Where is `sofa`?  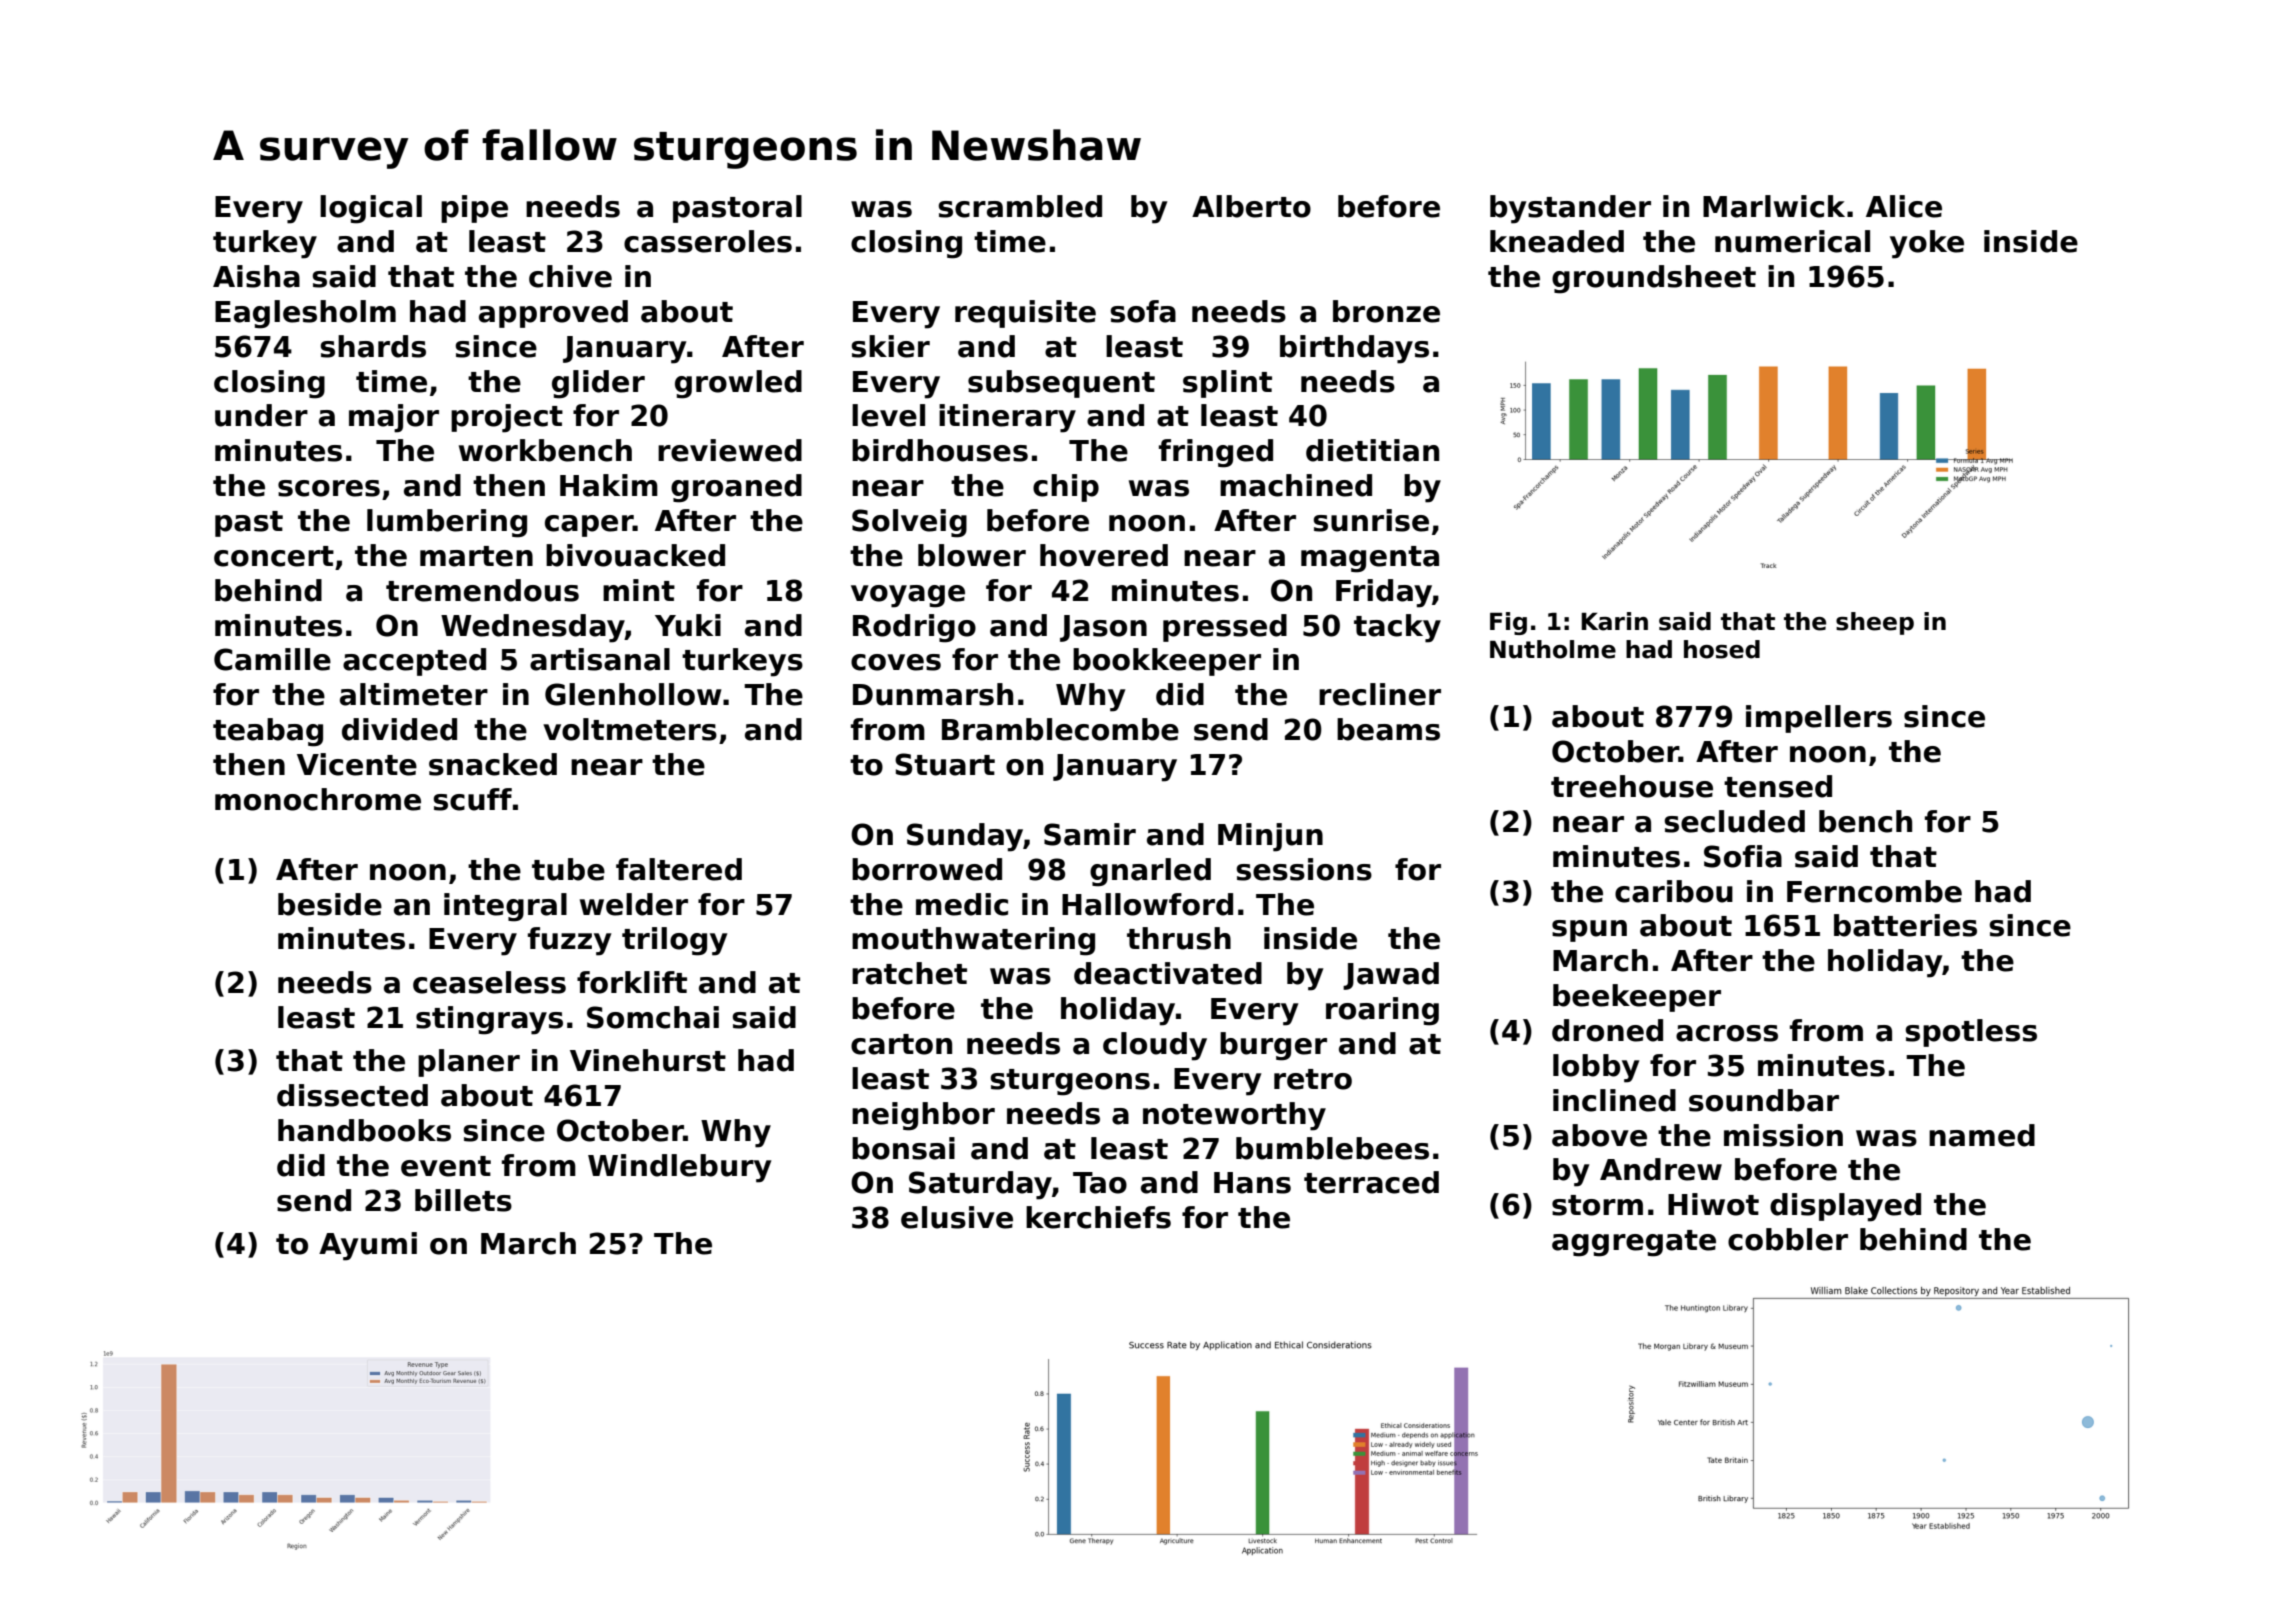
sofa is located at coordinates (1143, 311).
